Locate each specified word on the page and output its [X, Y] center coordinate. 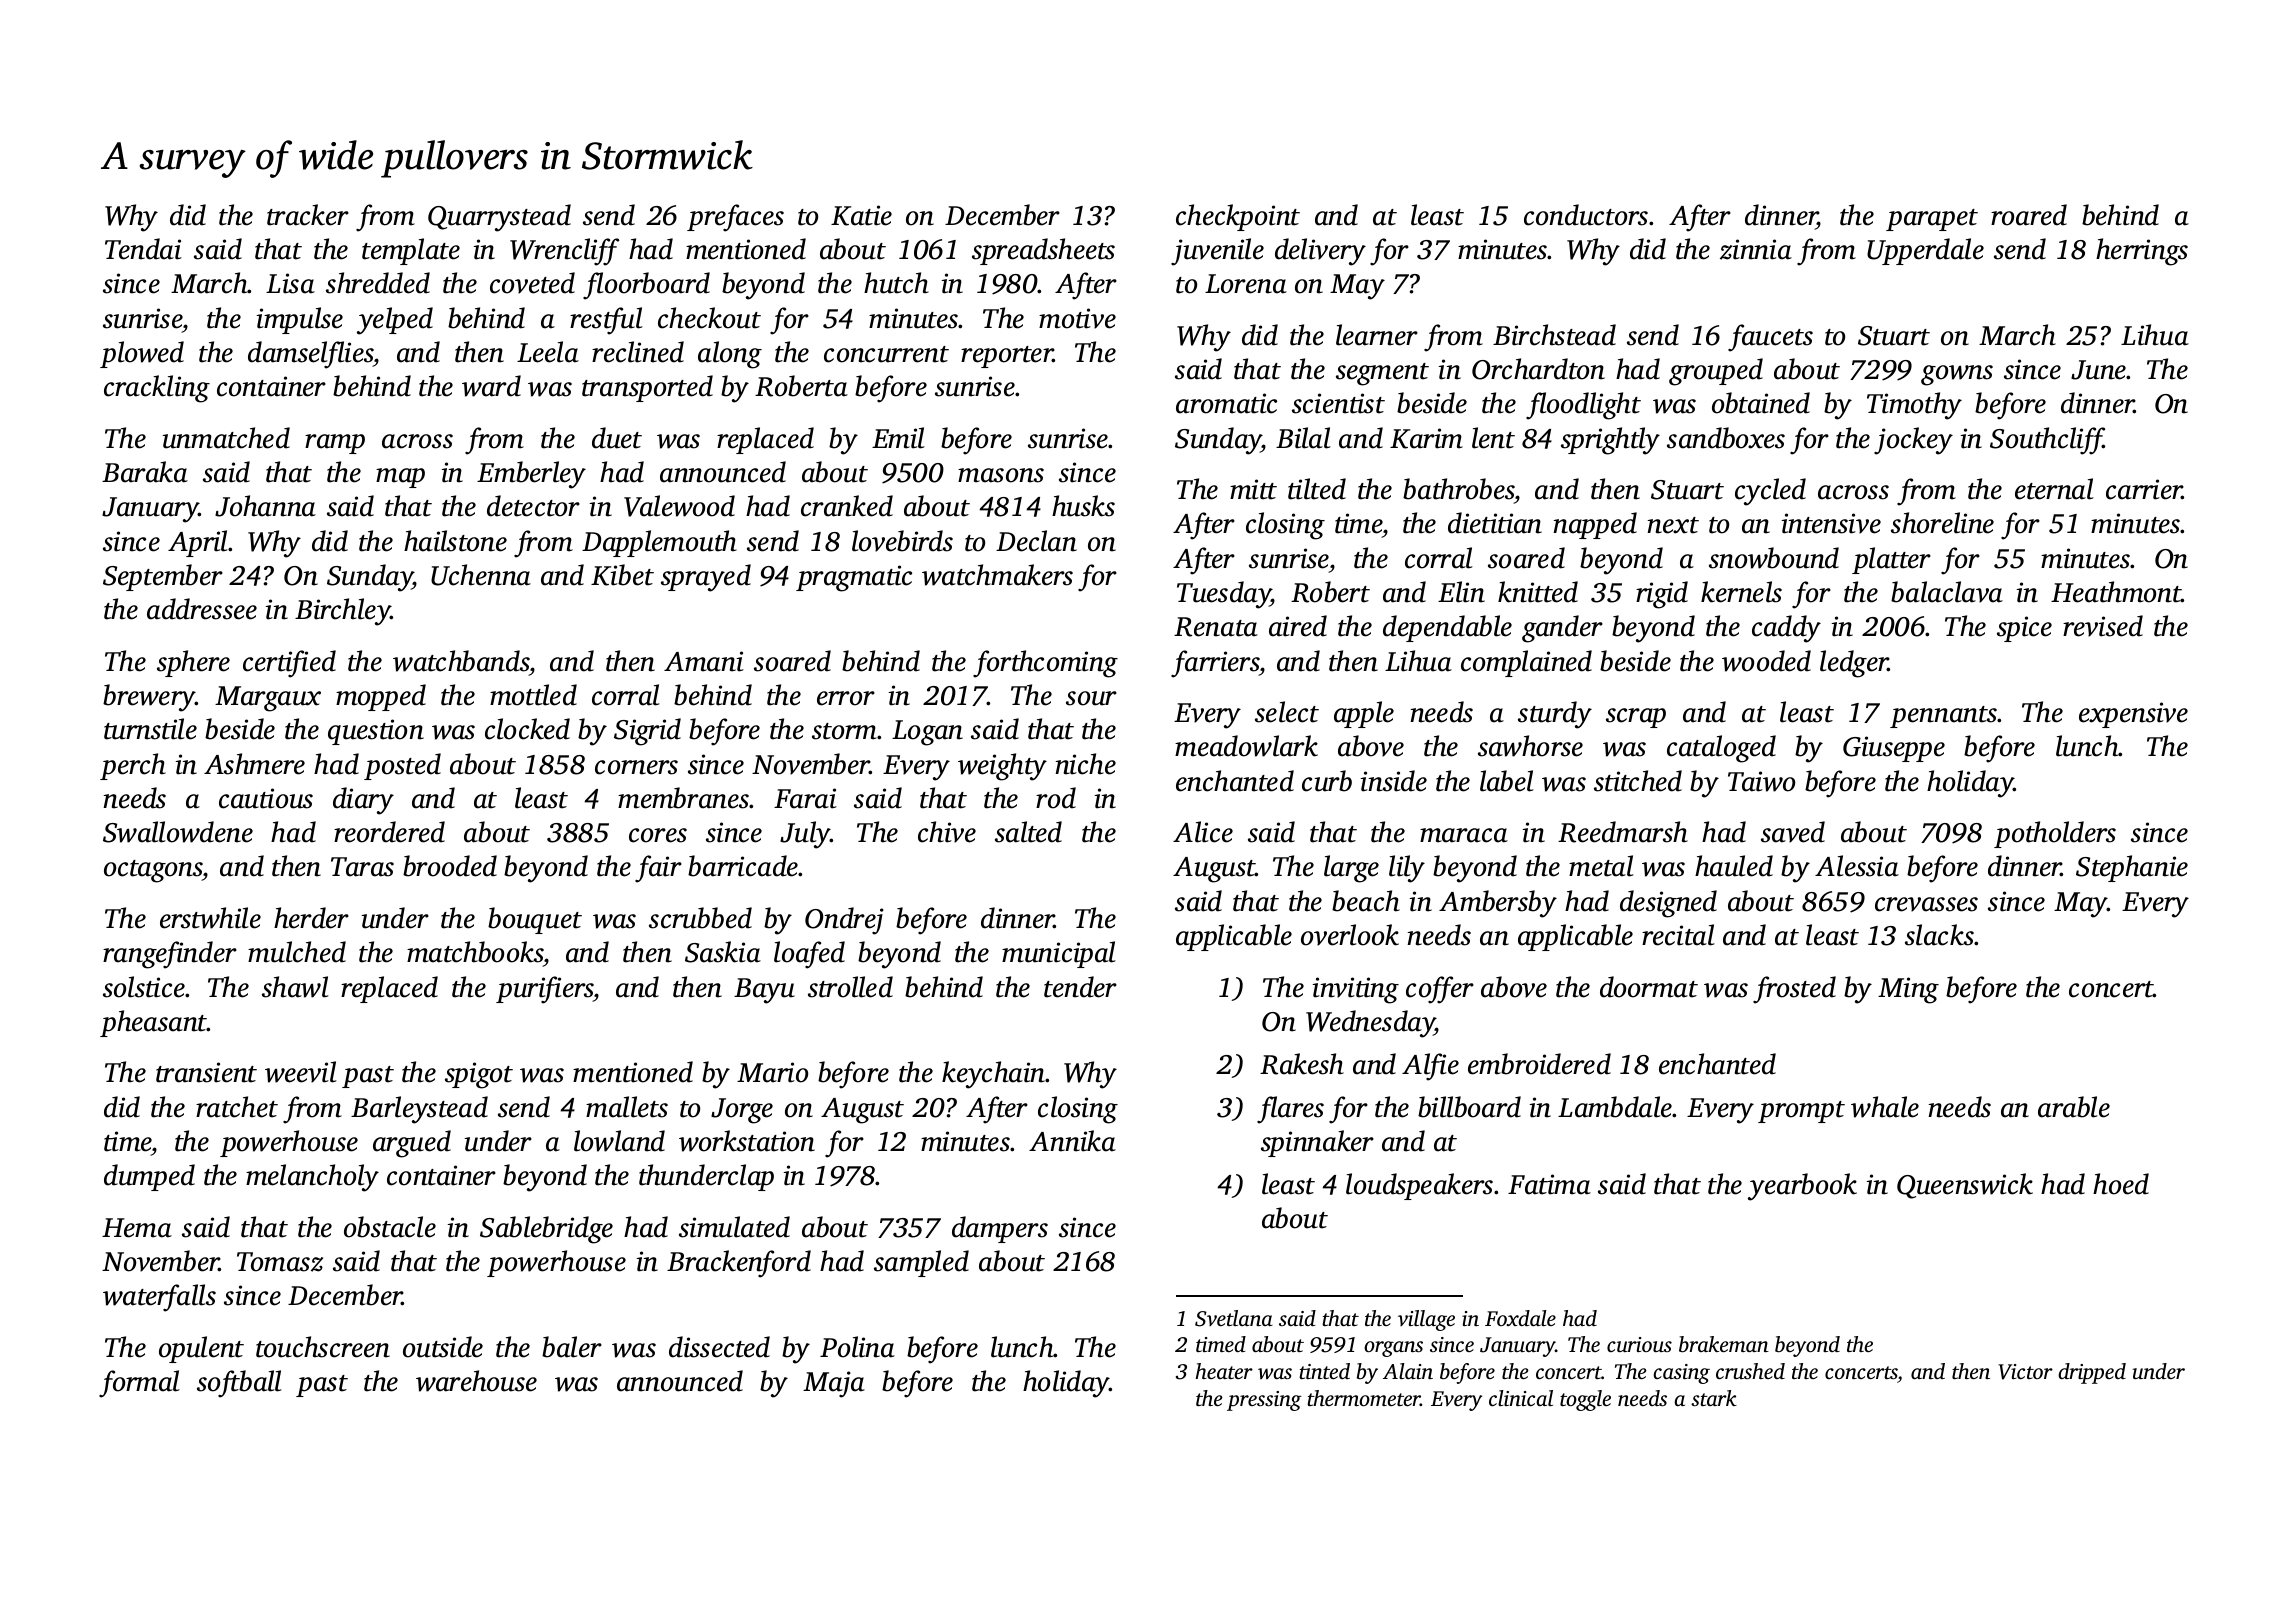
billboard [1469, 1107]
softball [239, 1384]
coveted [532, 283]
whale [1885, 1107]
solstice [144, 987]
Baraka [145, 472]
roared [2029, 215]
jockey [1913, 441]
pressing [1264, 1401]
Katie [861, 215]
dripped [2092, 1373]
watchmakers [997, 575]
